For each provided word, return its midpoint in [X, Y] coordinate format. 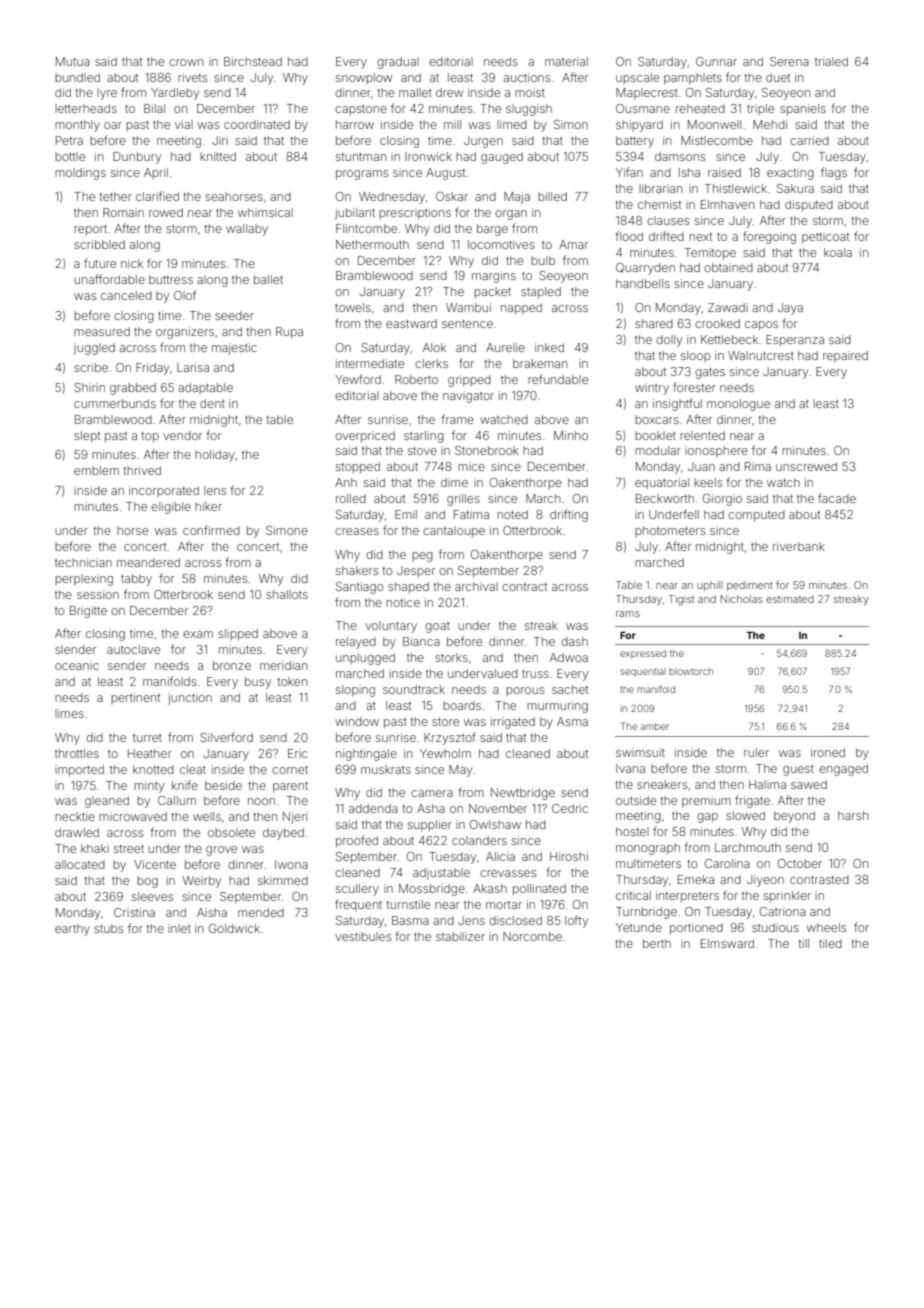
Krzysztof [450, 738]
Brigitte [88, 612]
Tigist [681, 600]
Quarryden [645, 269]
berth [657, 943]
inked [549, 347]
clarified [157, 196]
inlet [179, 928]
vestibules [363, 936]
